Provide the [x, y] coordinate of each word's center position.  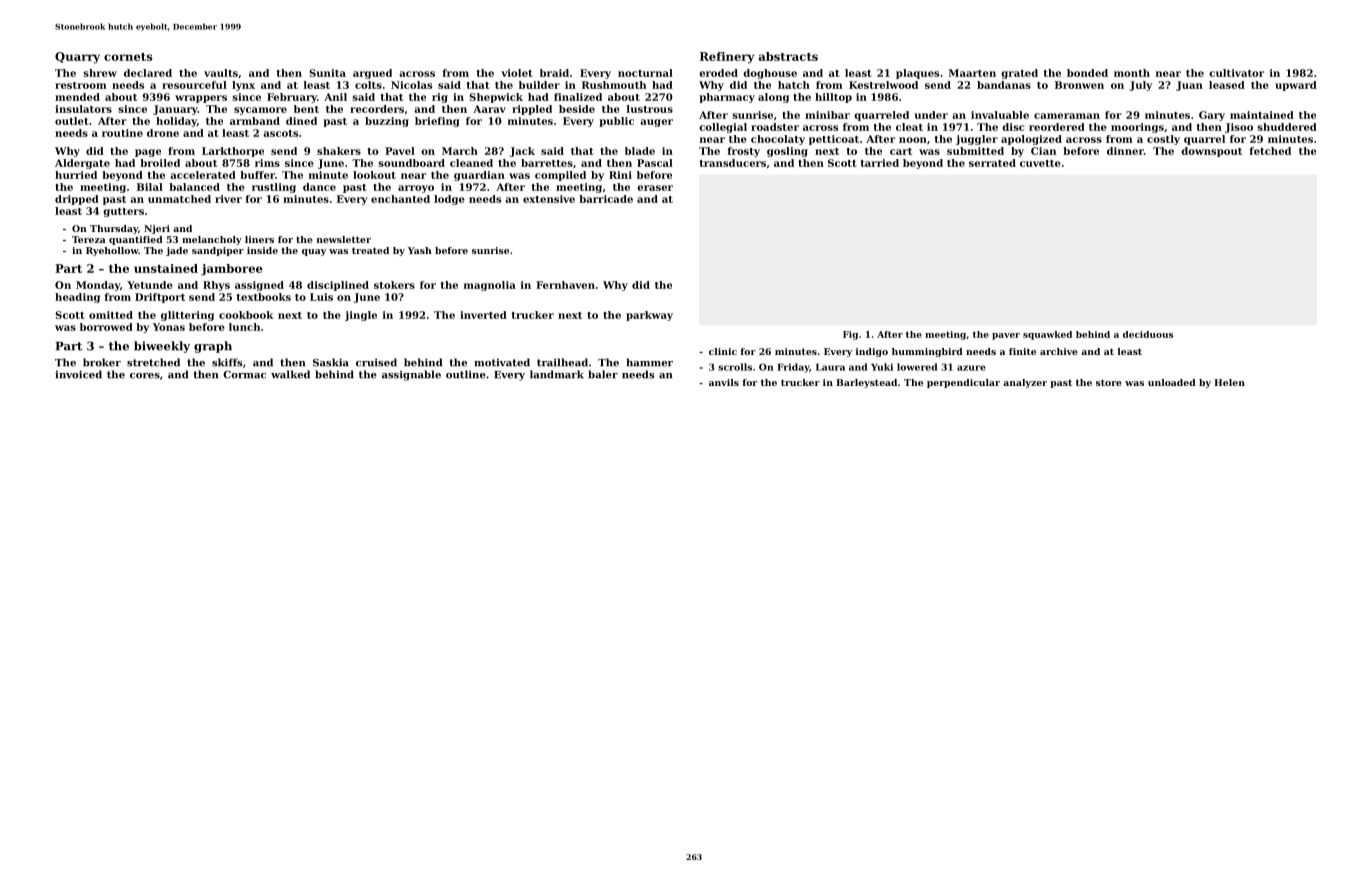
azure [971, 368]
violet [517, 73]
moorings [1137, 128]
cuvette [1040, 163]
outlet [72, 121]
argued [372, 74]
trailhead [562, 362]
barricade [606, 199]
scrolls [735, 367]
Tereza [89, 239]
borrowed [106, 327]
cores [145, 376]
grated [1019, 74]
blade [640, 151]
